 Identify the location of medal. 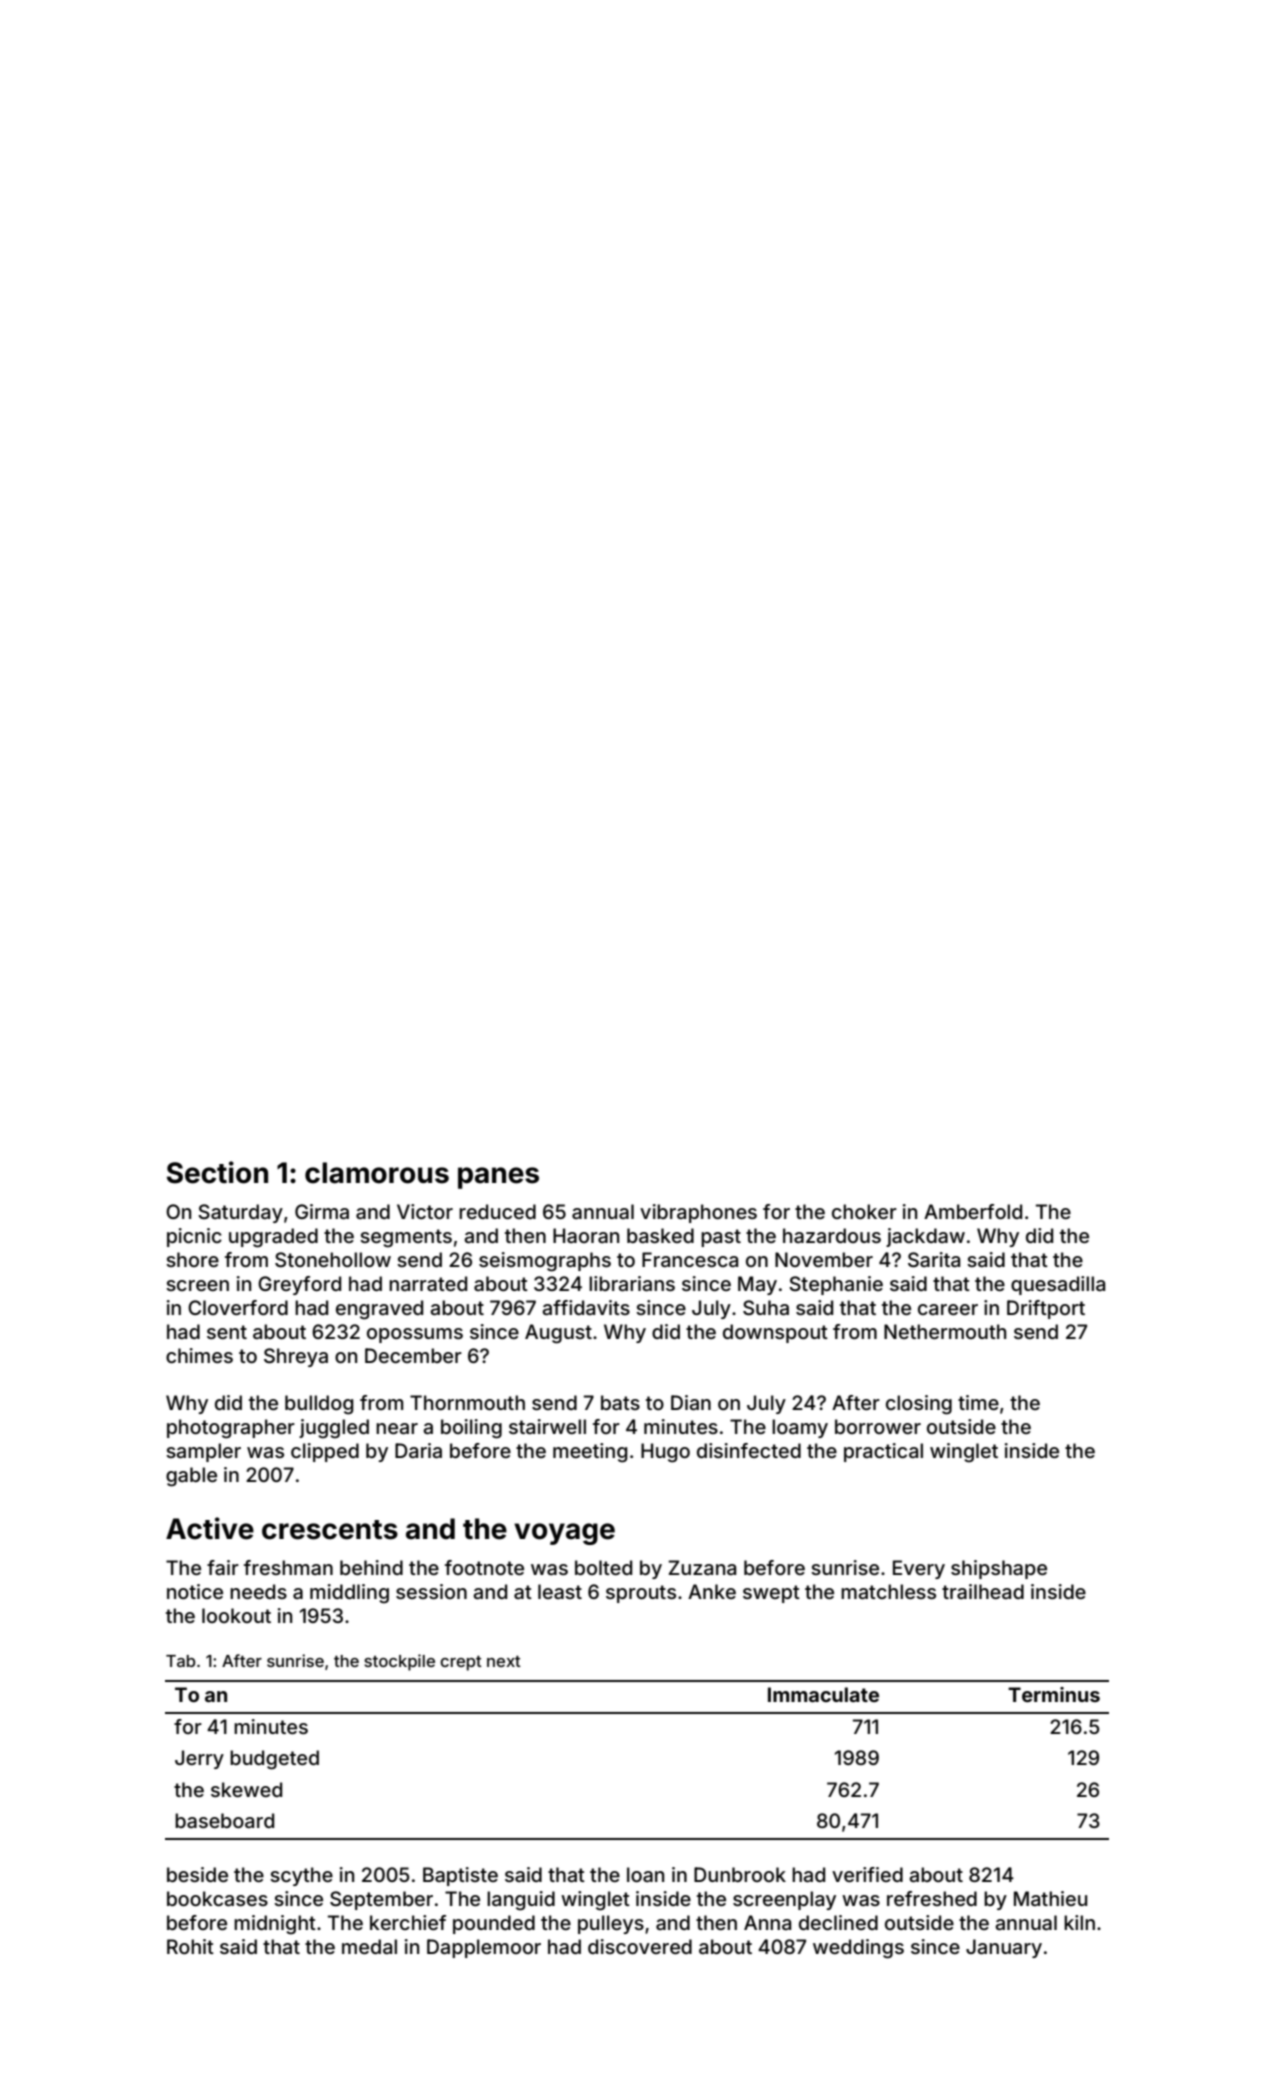
(369, 1946).
